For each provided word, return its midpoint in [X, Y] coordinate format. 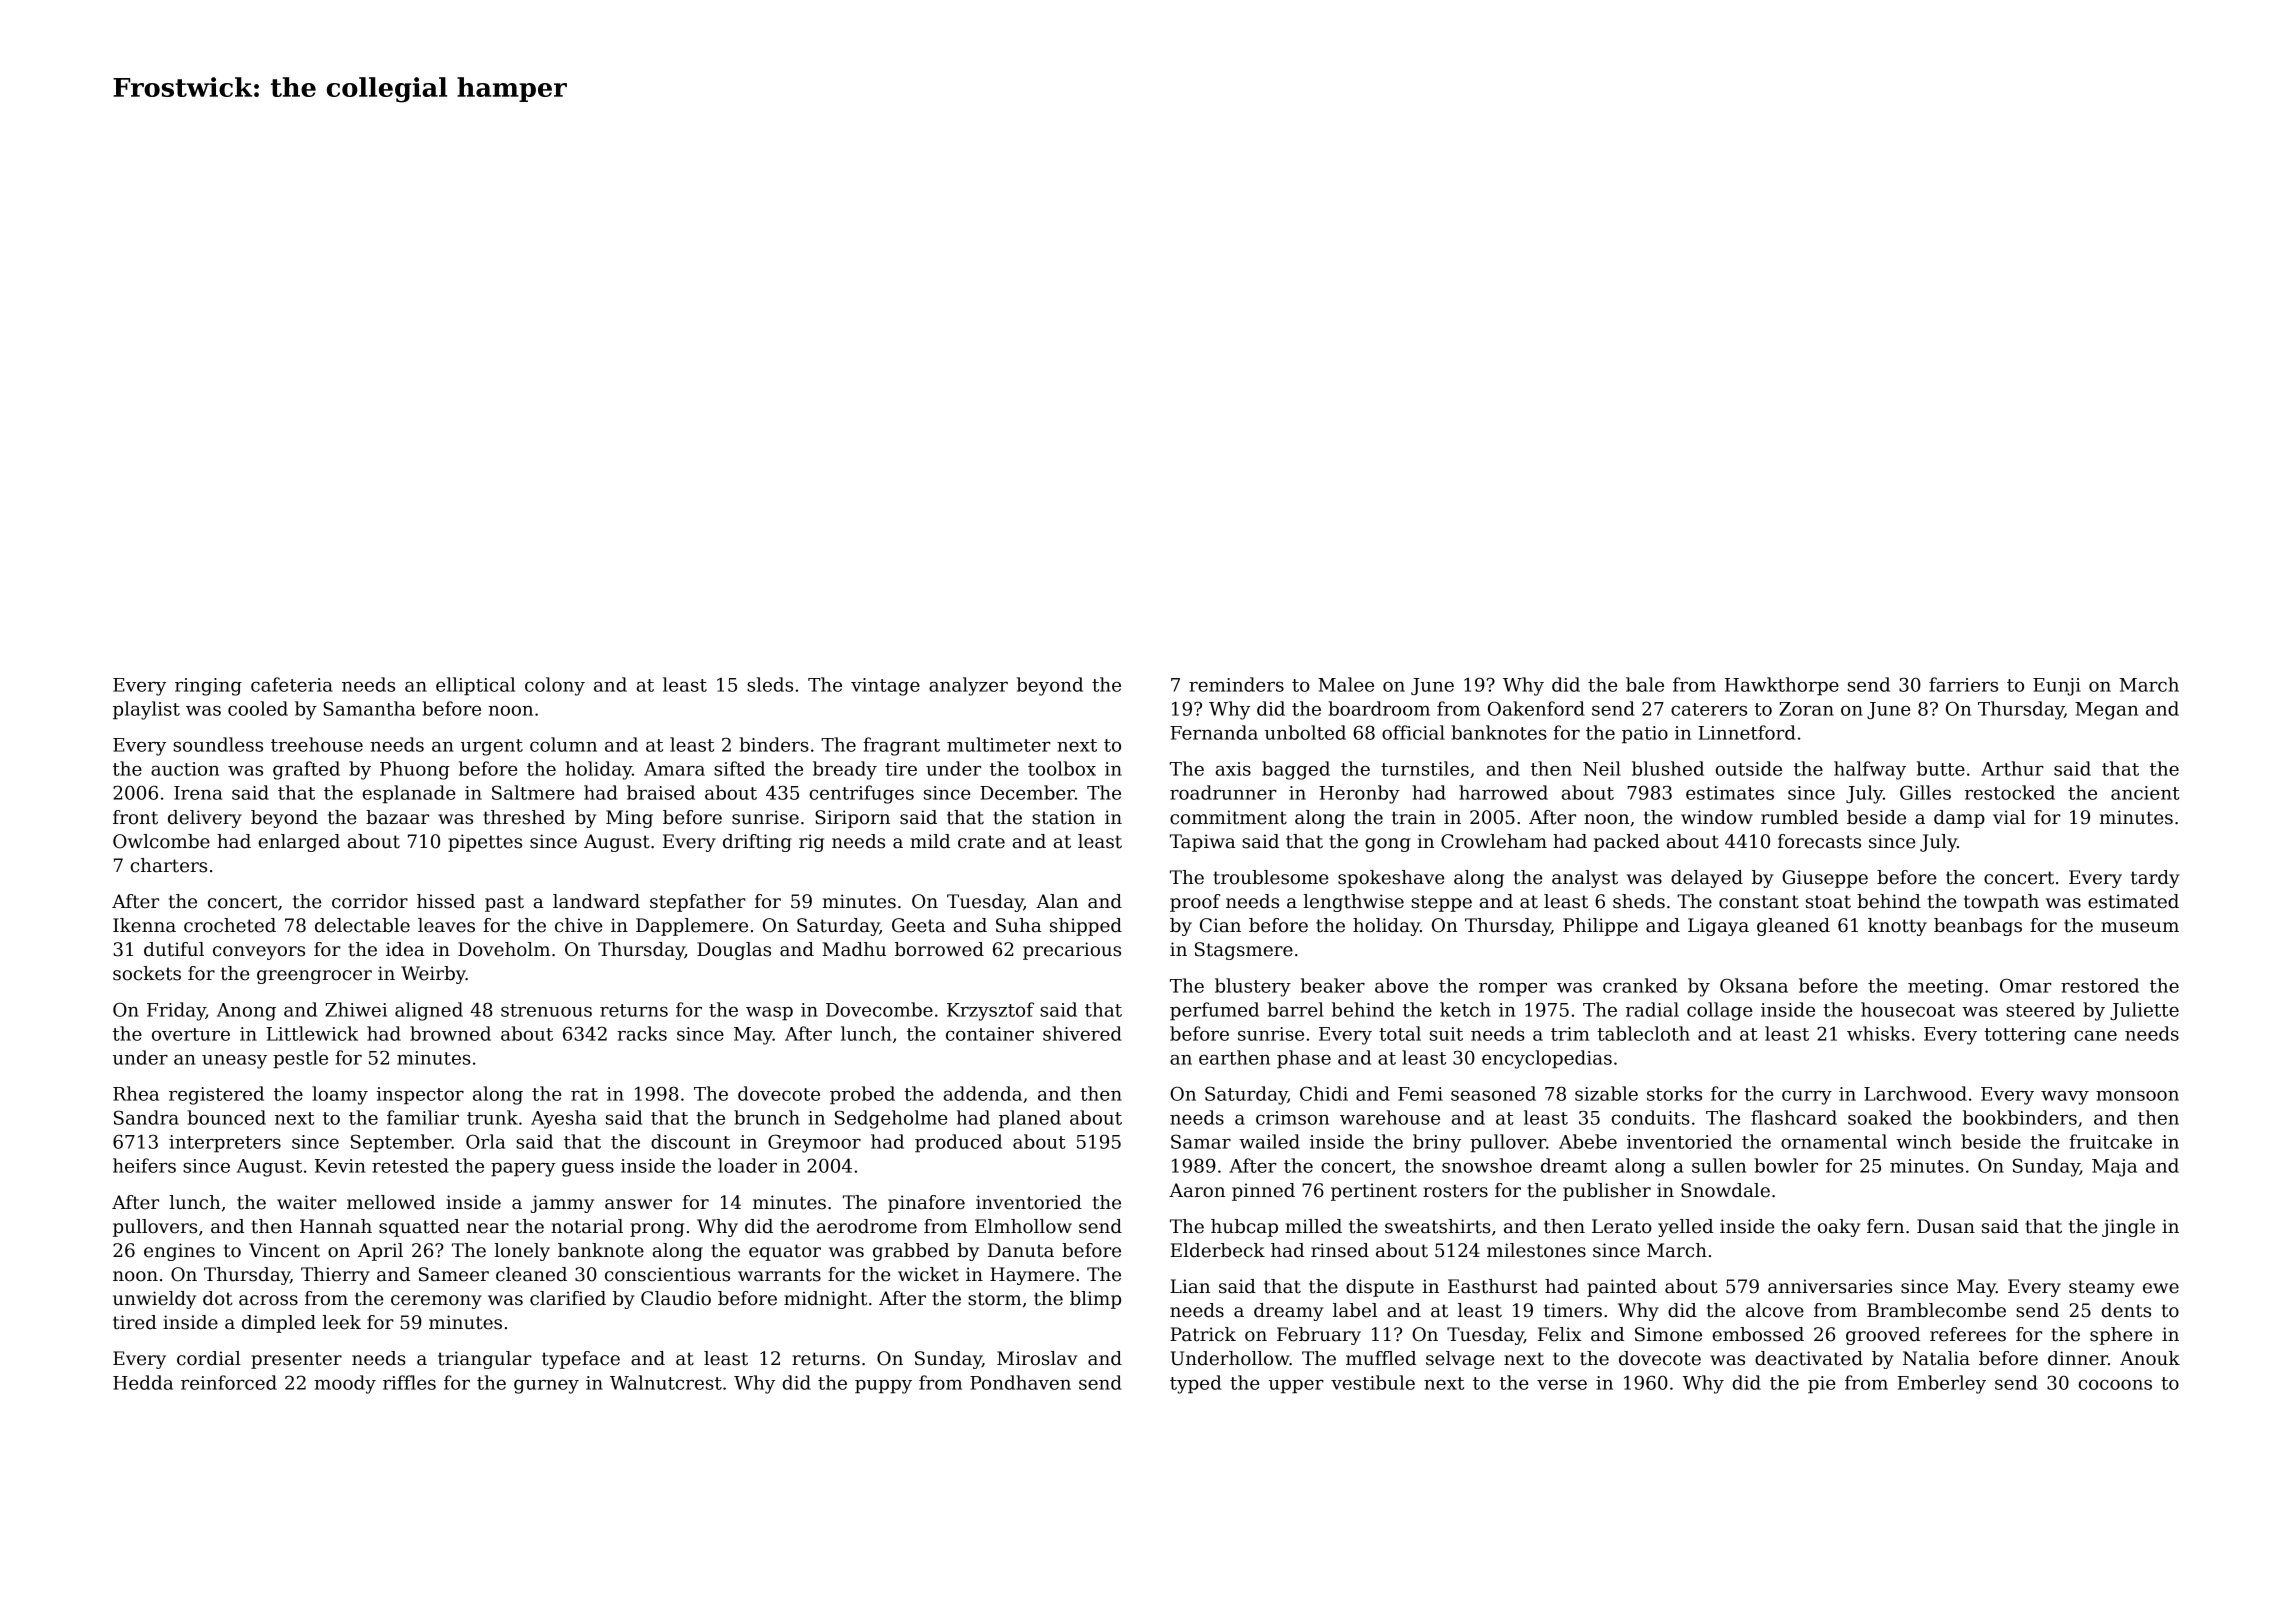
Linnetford [1747, 732]
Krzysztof [990, 1011]
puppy [883, 1386]
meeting [1945, 988]
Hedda [143, 1382]
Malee [1346, 684]
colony [555, 686]
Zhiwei [356, 1009]
